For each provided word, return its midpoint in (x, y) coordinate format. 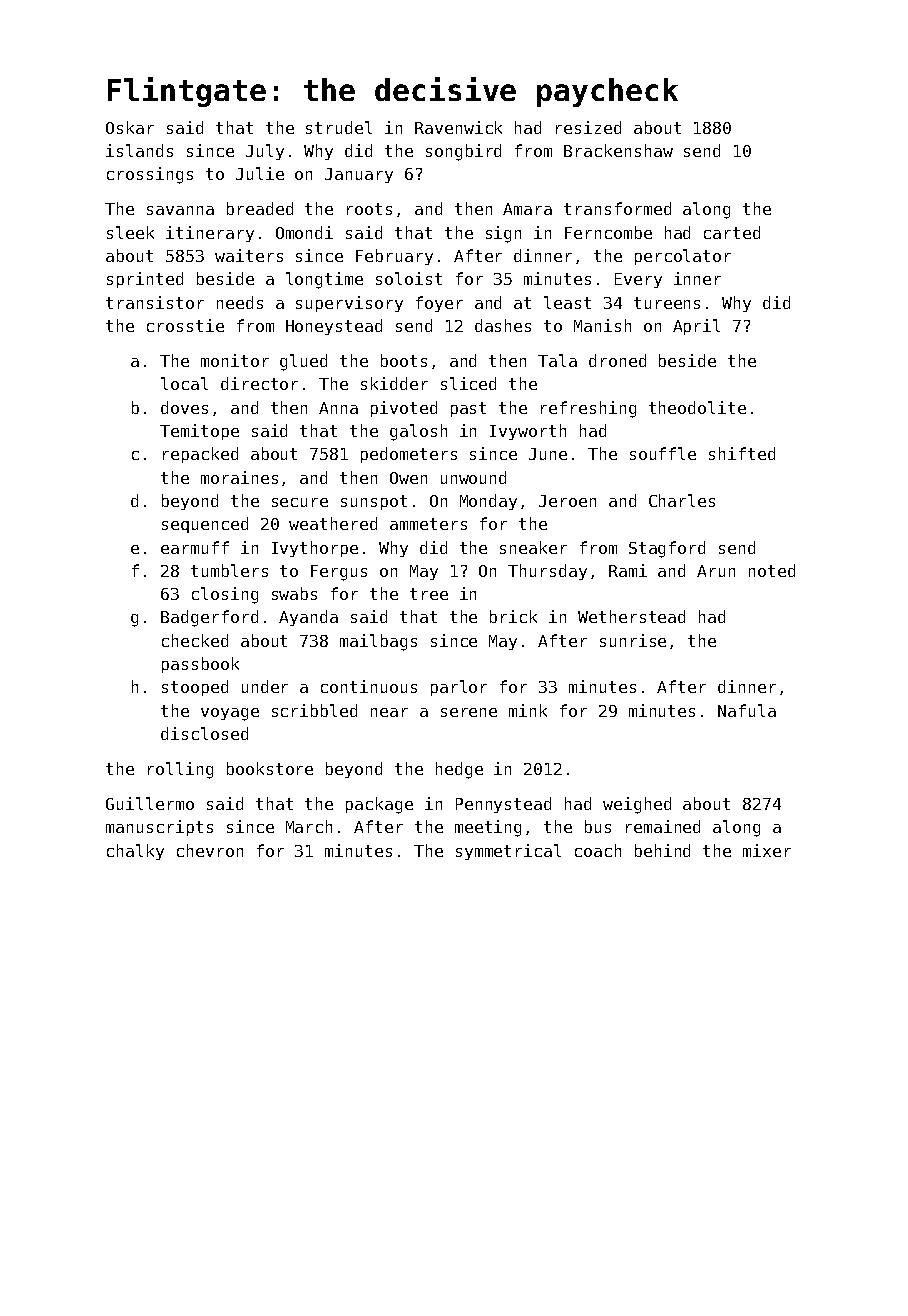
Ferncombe (608, 232)
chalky (135, 852)
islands (139, 150)
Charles (682, 500)
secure (300, 502)
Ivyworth (528, 432)
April (696, 327)
